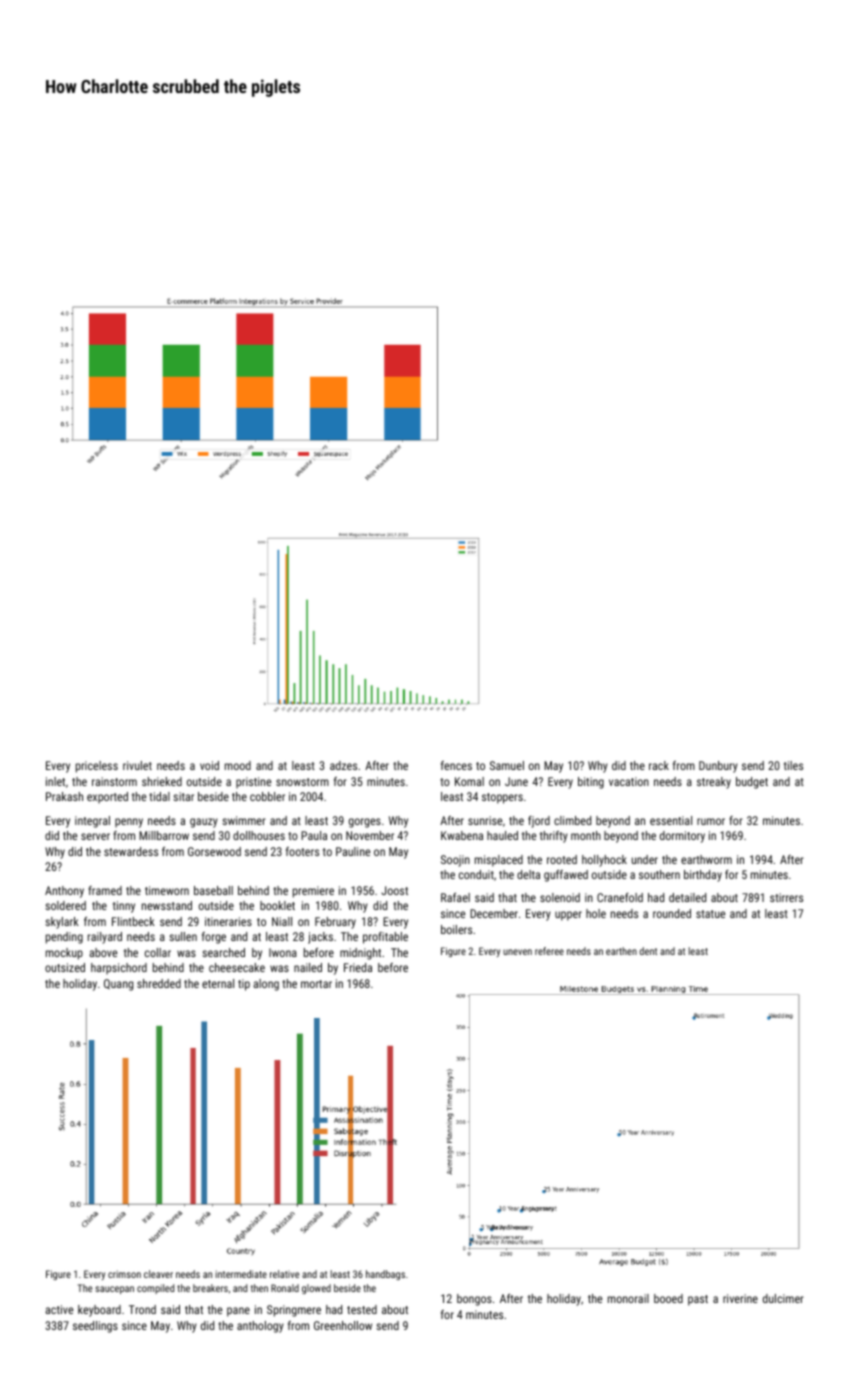 The image size is (849, 1400). Describe the element at coordinates (671, 820) in the document. I see `essential` at that location.
